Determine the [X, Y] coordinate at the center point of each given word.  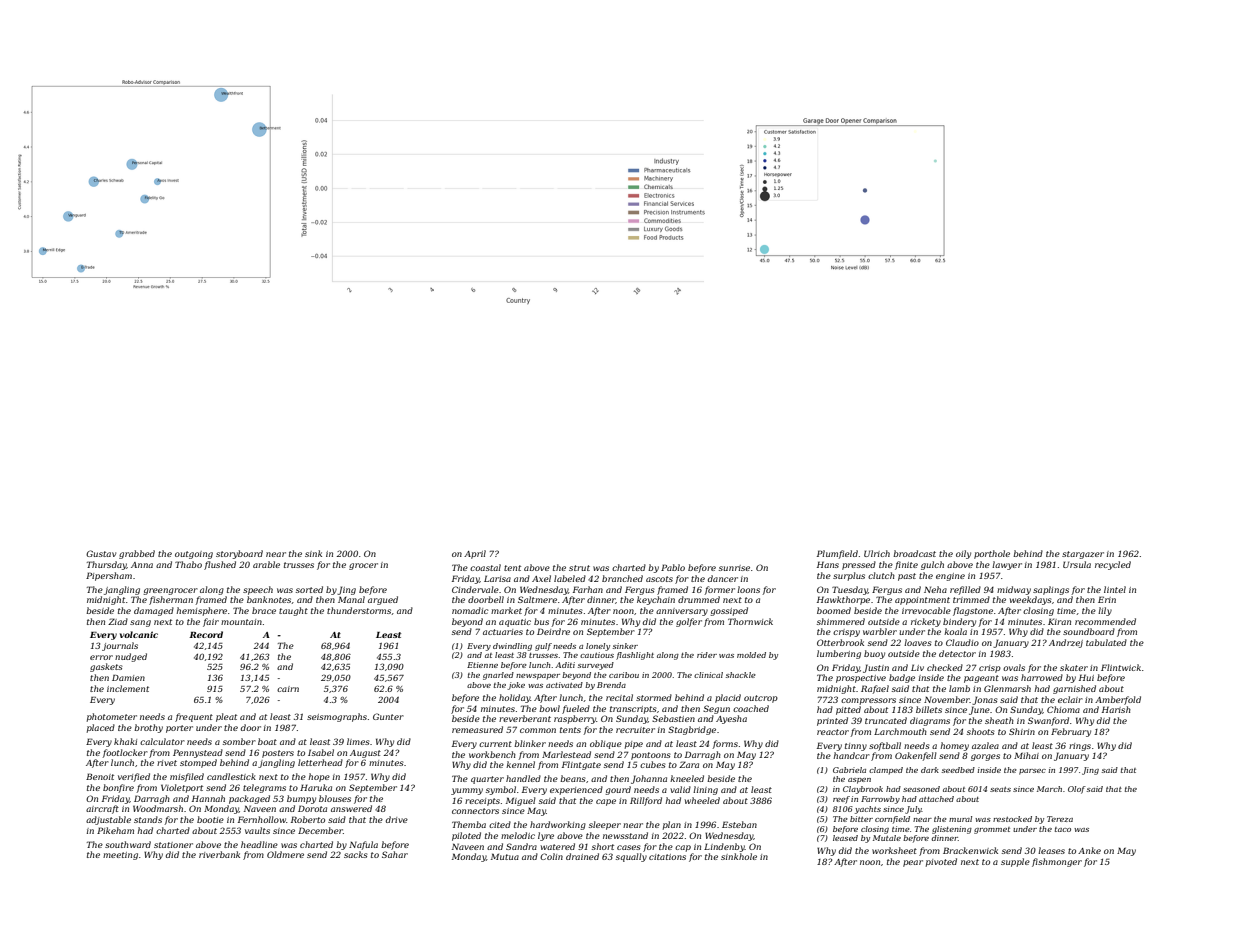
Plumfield [837, 554]
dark [930, 770]
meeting [120, 856]
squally [631, 857]
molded [751, 655]
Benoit [100, 776]
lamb [959, 688]
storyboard [239, 554]
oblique [606, 744]
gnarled [498, 676]
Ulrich [877, 553]
